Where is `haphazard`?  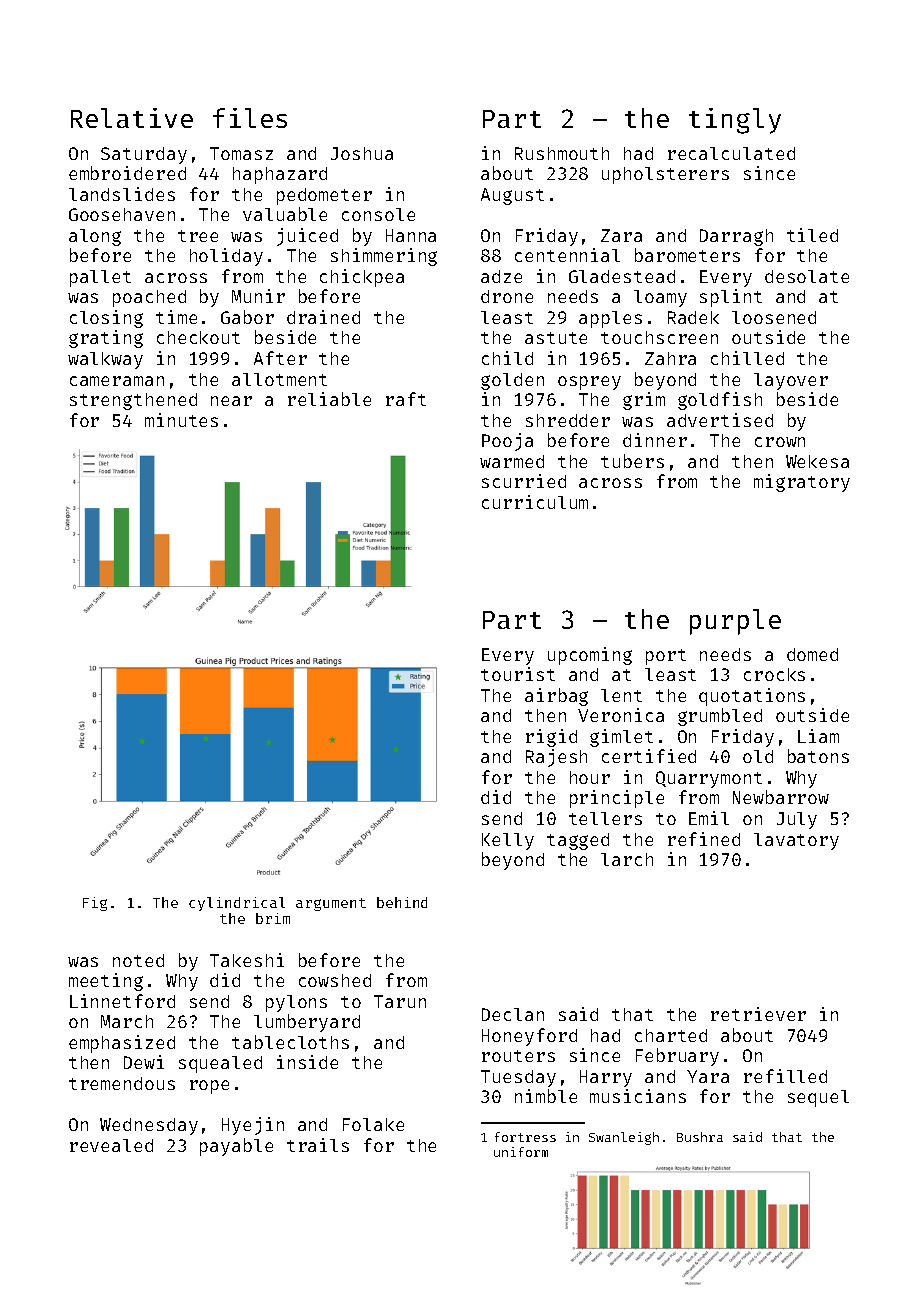 haphazard is located at coordinates (280, 175).
